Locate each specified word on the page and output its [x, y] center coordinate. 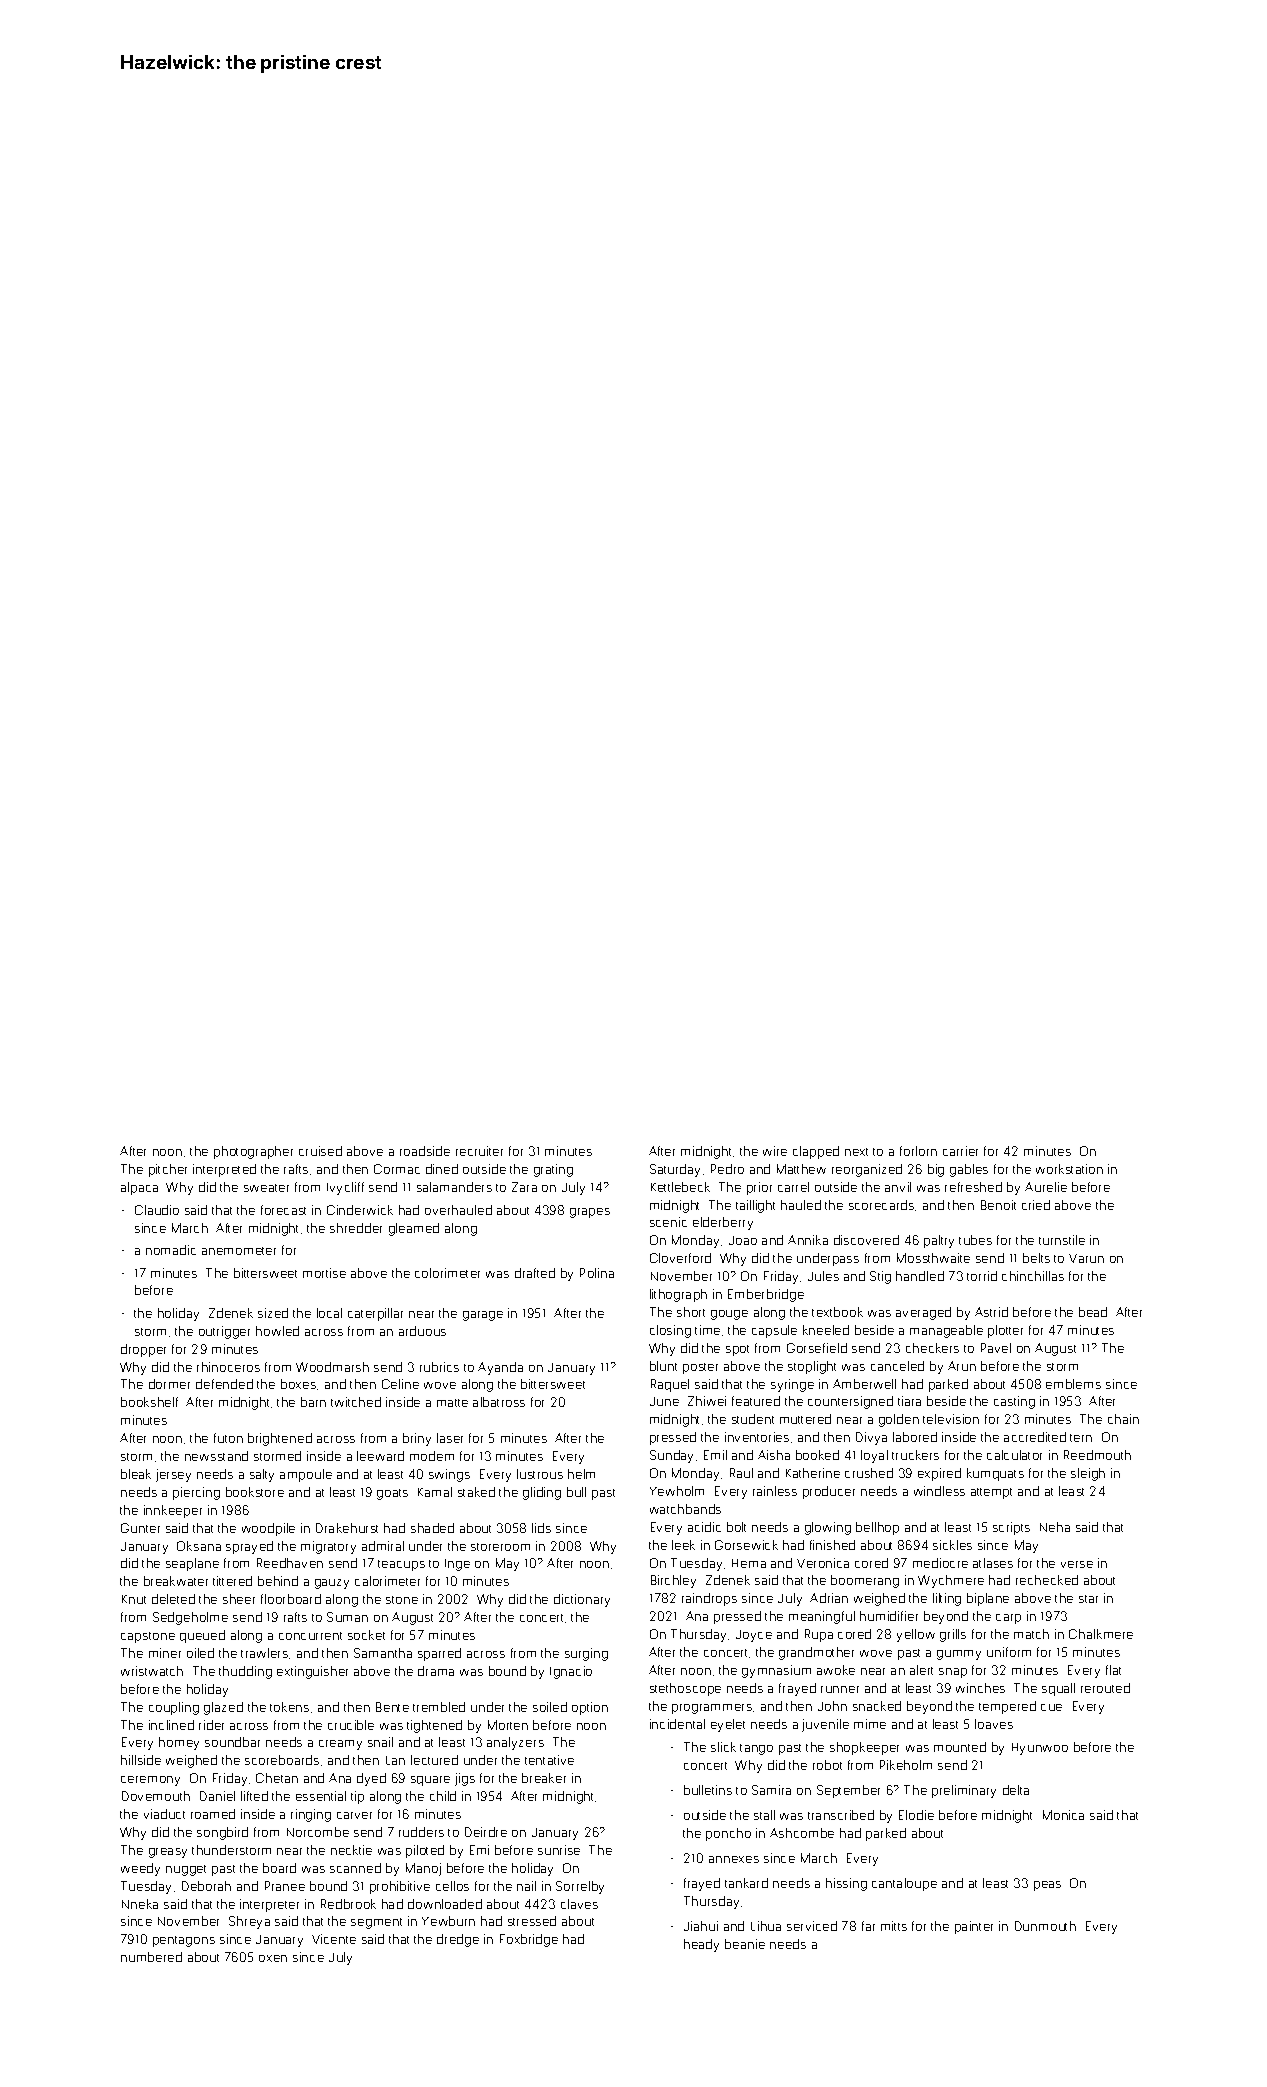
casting [1014, 1402]
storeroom [500, 1547]
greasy [168, 1853]
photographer [253, 1152]
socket [366, 1635]
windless [939, 1491]
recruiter [479, 1151]
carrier [960, 1151]
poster [700, 1368]
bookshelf [149, 1402]
